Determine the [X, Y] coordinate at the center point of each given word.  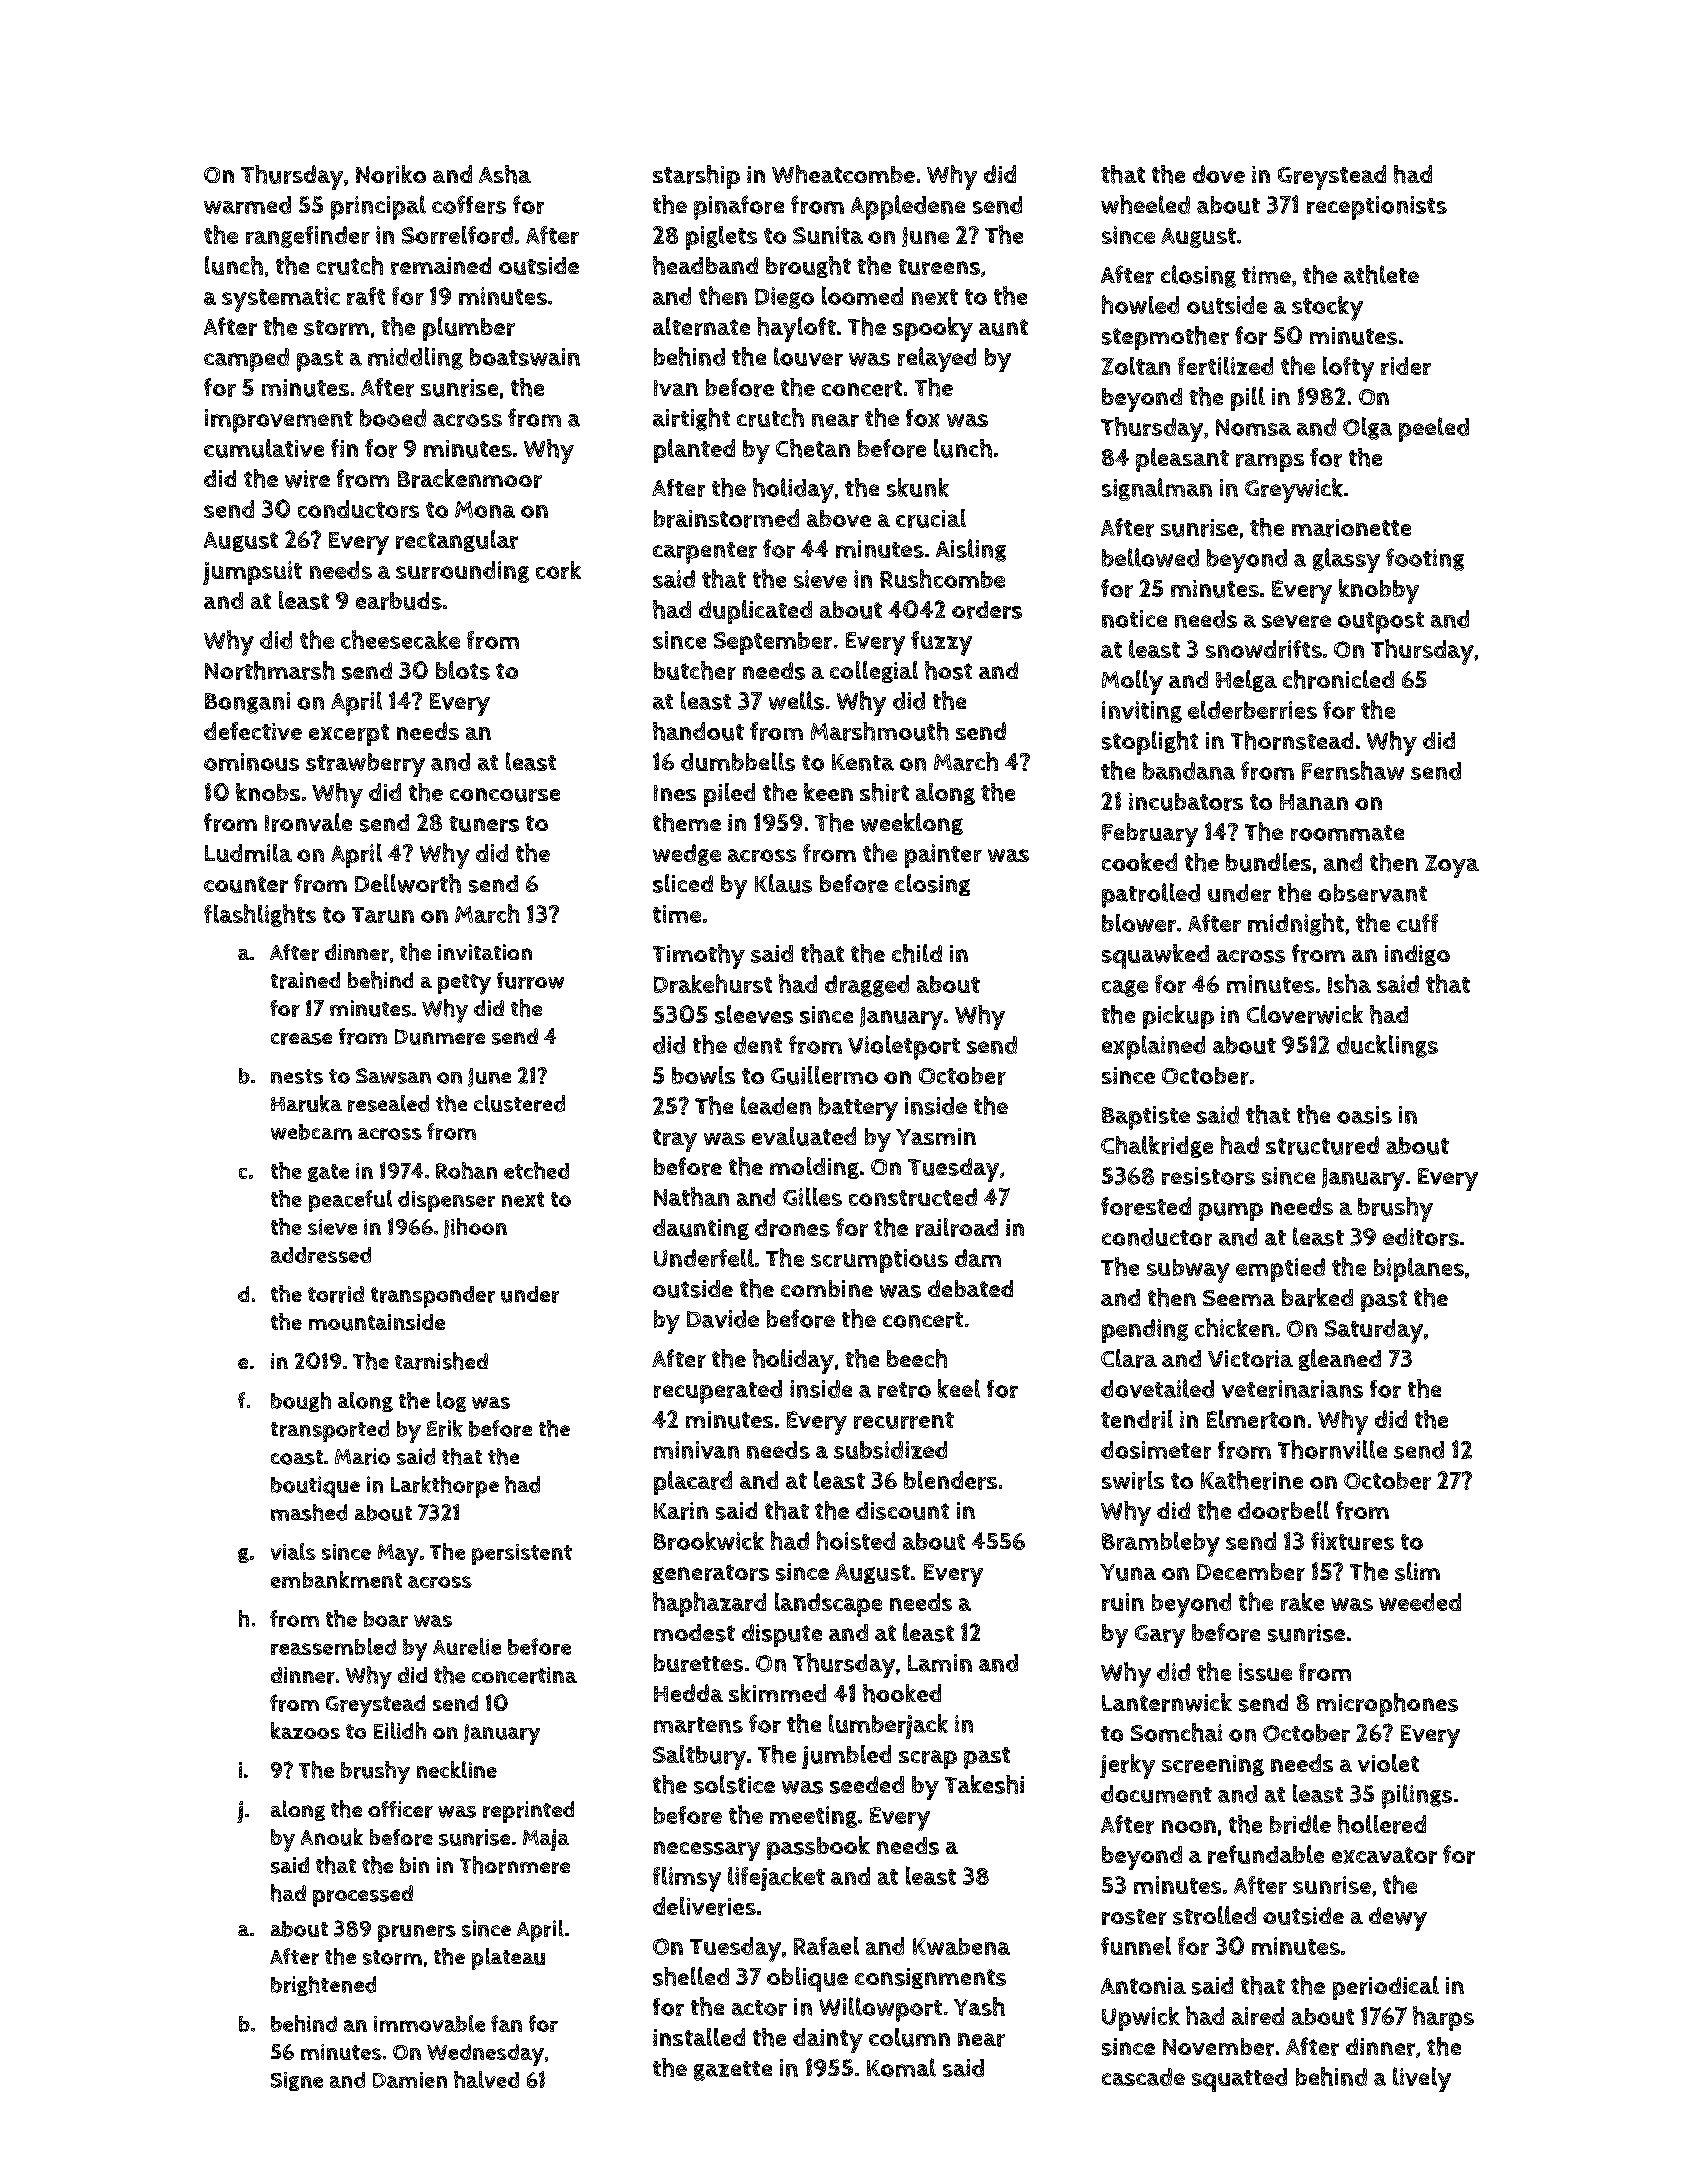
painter [943, 856]
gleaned [1340, 1360]
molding [814, 1168]
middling [415, 358]
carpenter [705, 553]
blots [463, 670]
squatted [1239, 2080]
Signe [297, 2081]
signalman [1157, 489]
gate [328, 1173]
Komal [901, 2067]
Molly [1132, 682]
